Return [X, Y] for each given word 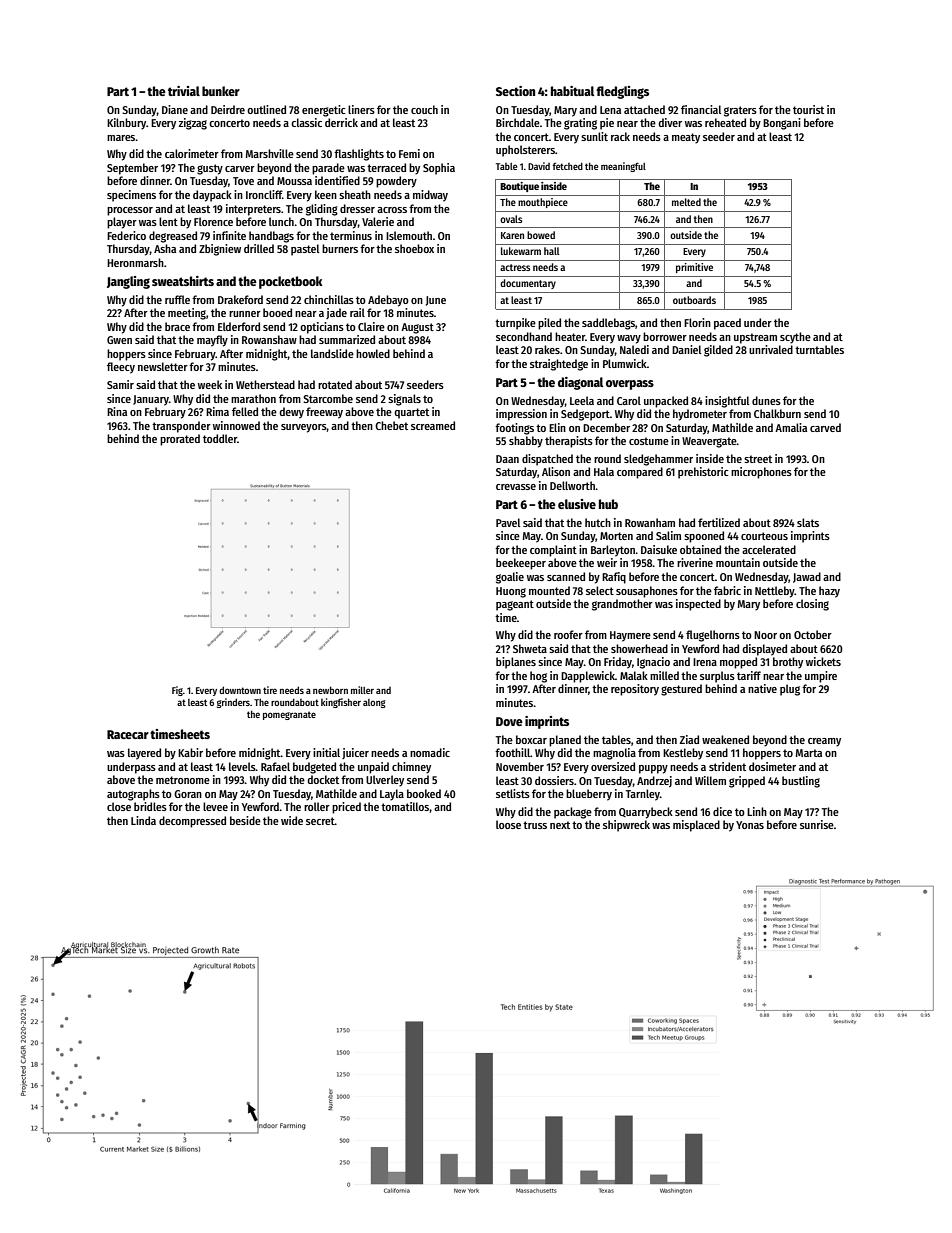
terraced [386, 167]
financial [701, 109]
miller [362, 690]
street [758, 459]
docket [323, 779]
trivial [184, 91]
